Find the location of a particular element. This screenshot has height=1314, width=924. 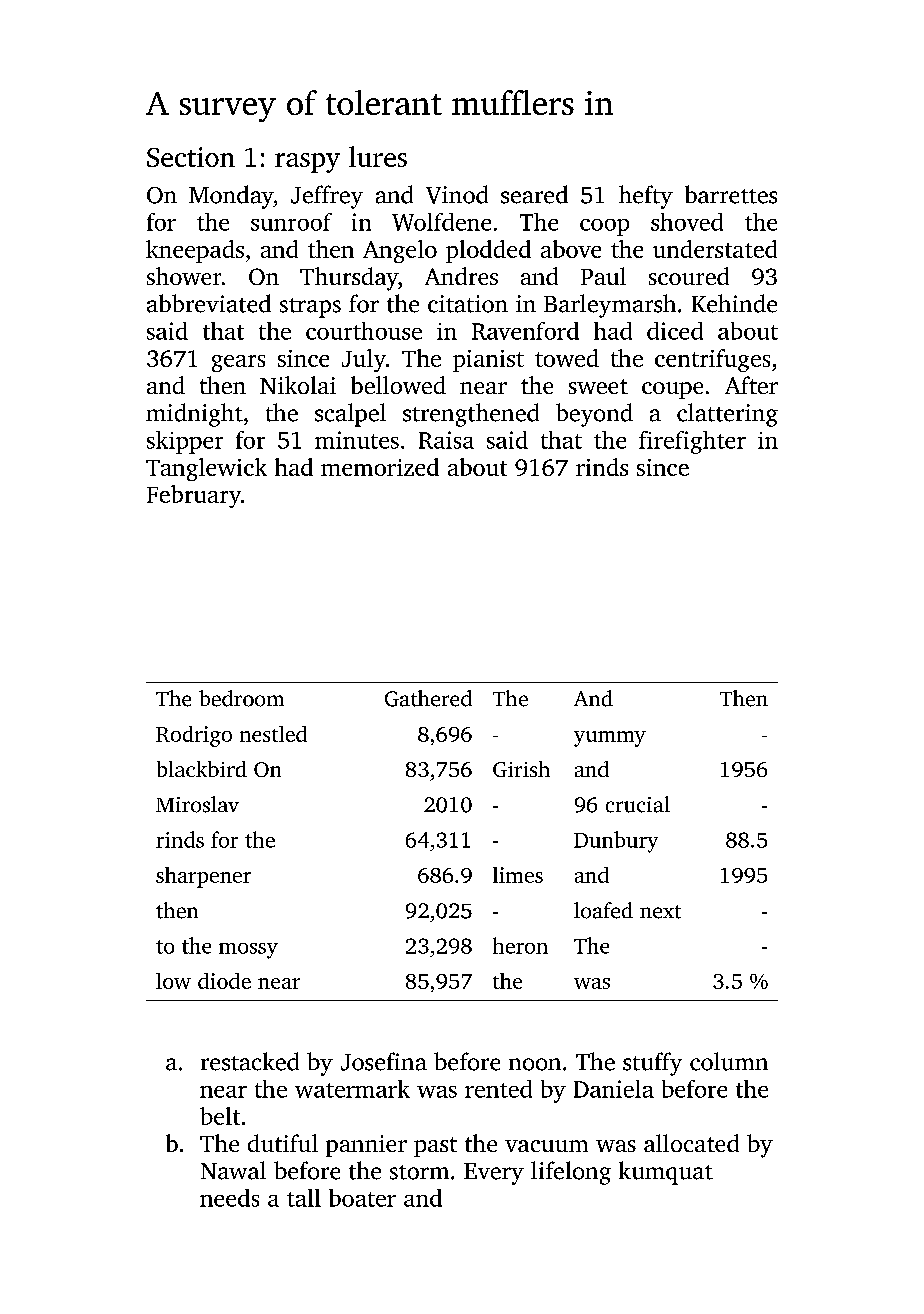

Girish is located at coordinates (521, 769).
